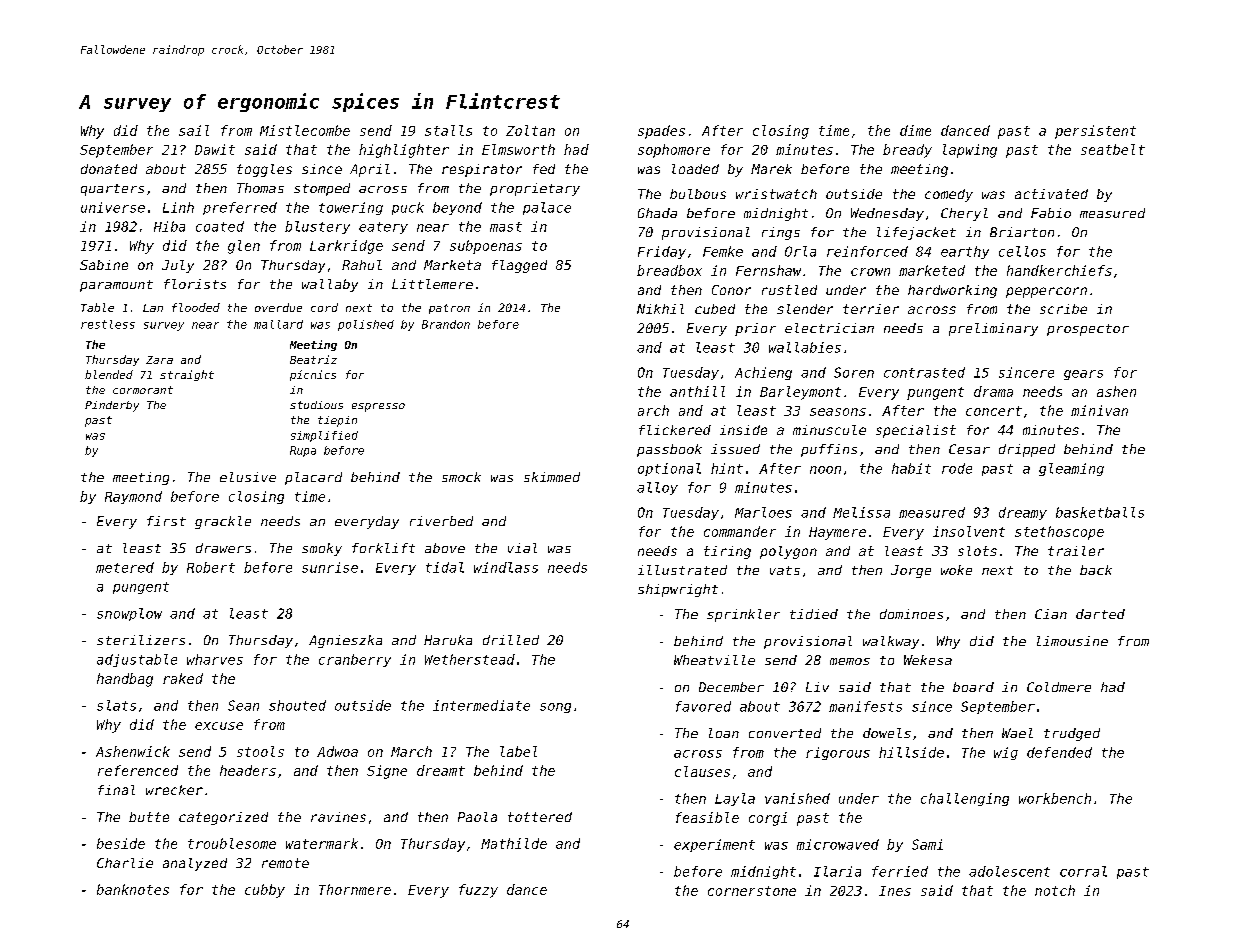  Describe the element at coordinates (159, 360) in the page. I see `Zara` at that location.
